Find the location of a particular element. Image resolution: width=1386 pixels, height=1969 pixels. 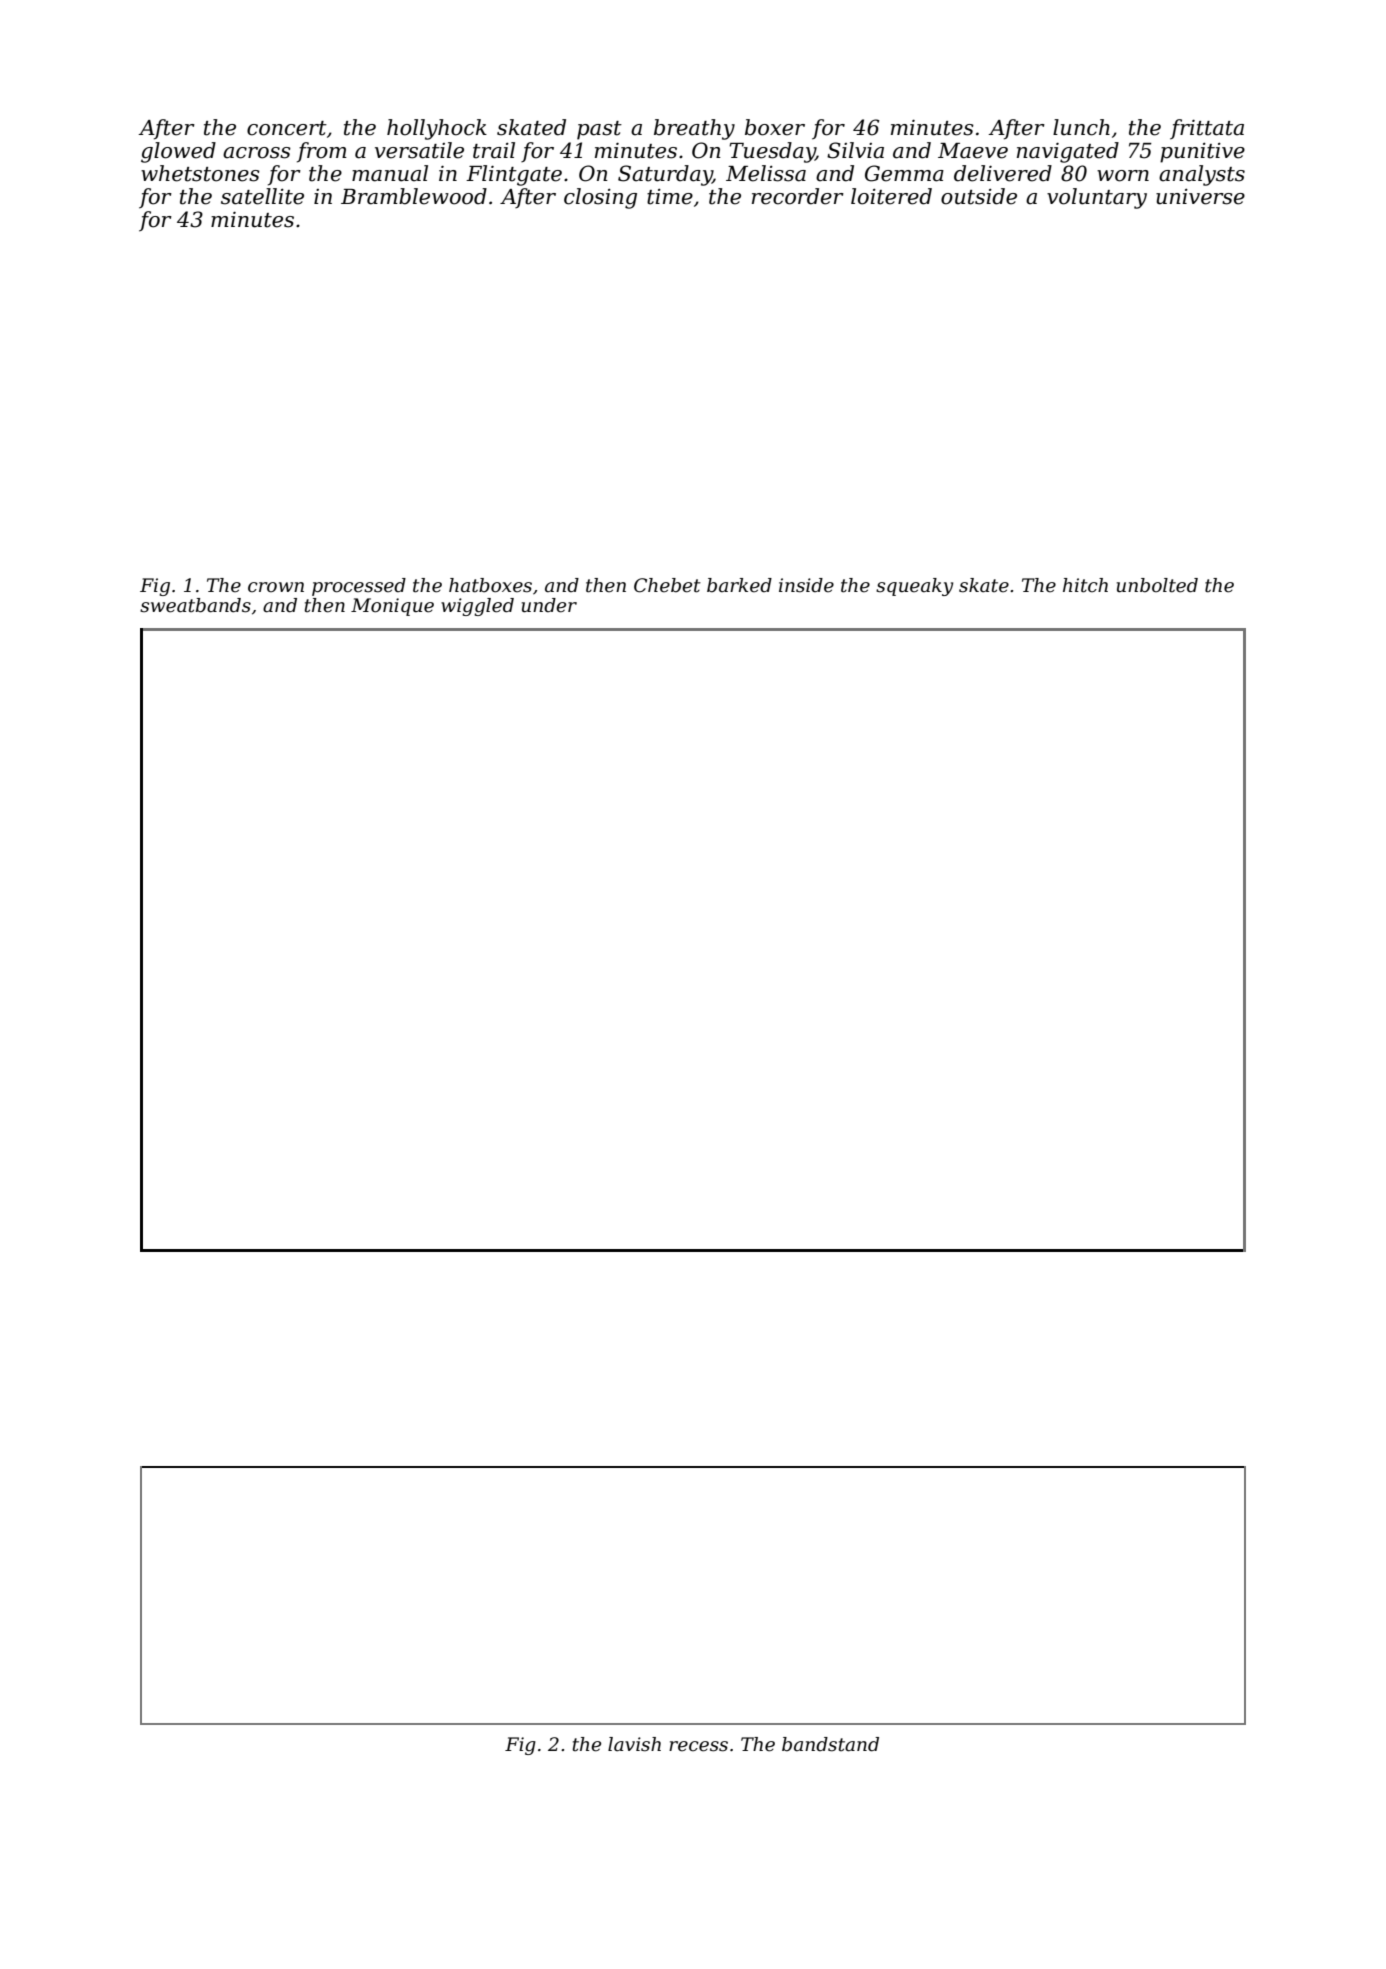

inside is located at coordinates (806, 585).
